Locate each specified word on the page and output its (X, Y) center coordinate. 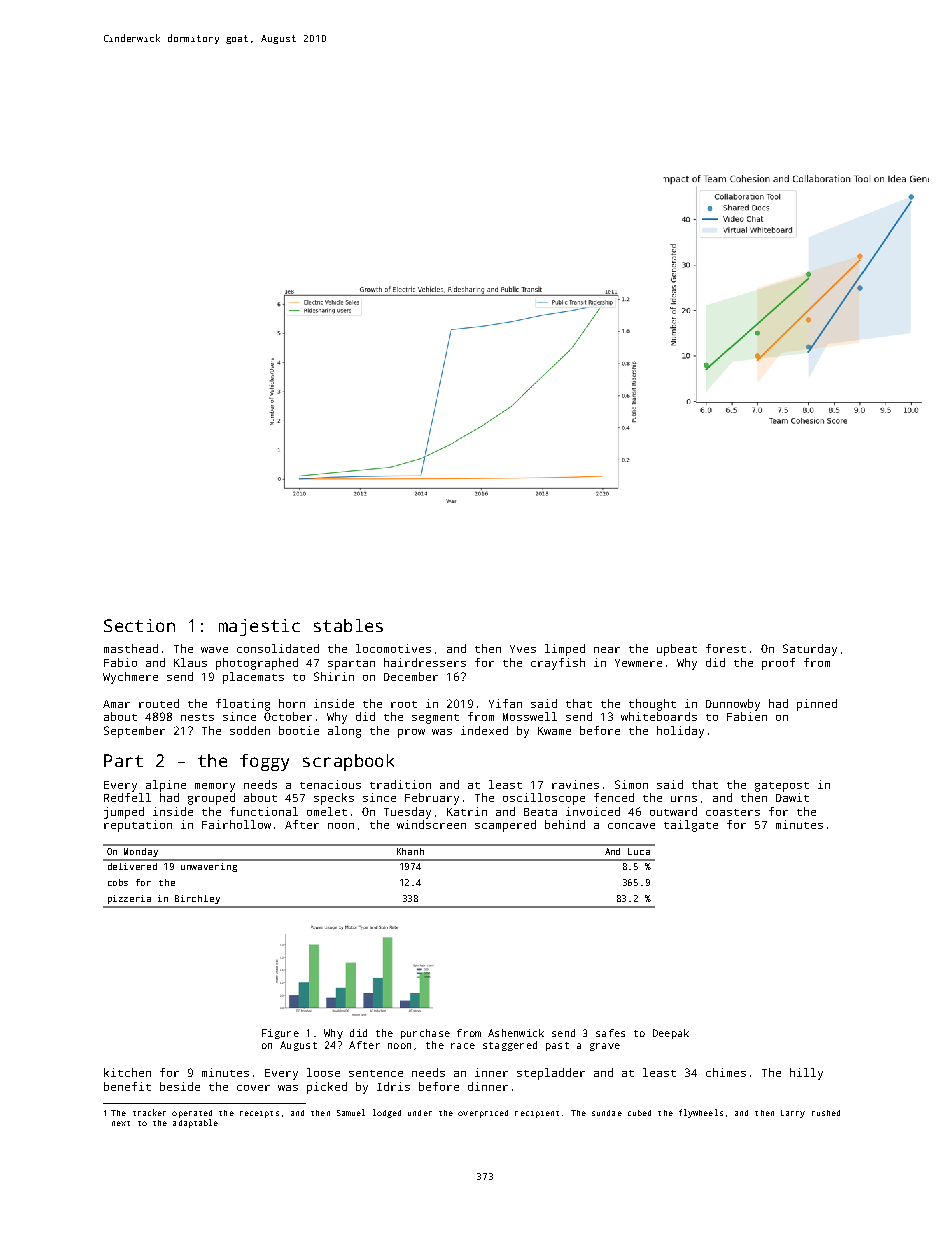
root (404, 704)
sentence (376, 1073)
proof (778, 664)
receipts (259, 1114)
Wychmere (130, 678)
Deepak (671, 1034)
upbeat (677, 650)
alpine (166, 786)
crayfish (558, 664)
